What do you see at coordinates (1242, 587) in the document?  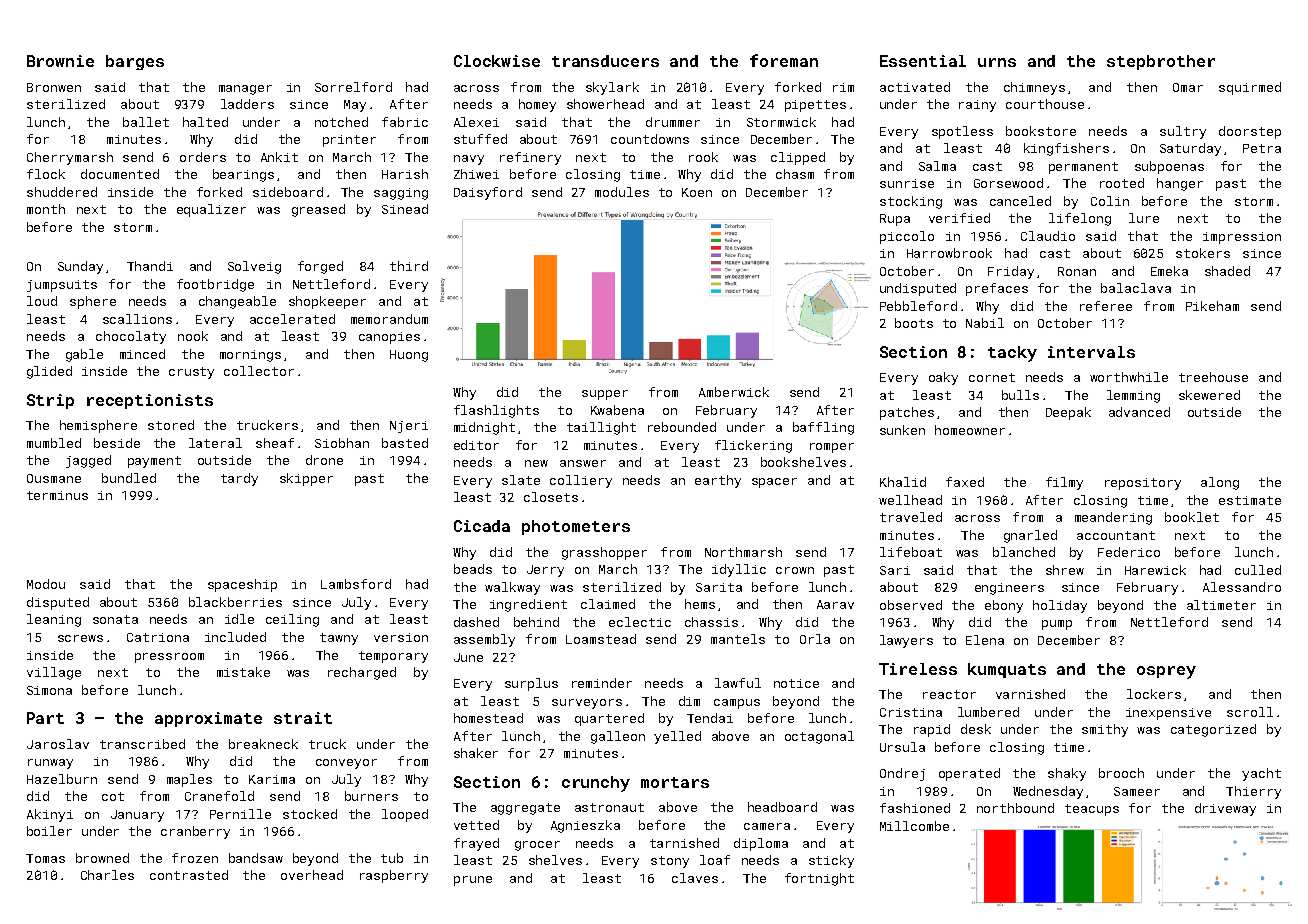 I see `Alessandro` at bounding box center [1242, 587].
